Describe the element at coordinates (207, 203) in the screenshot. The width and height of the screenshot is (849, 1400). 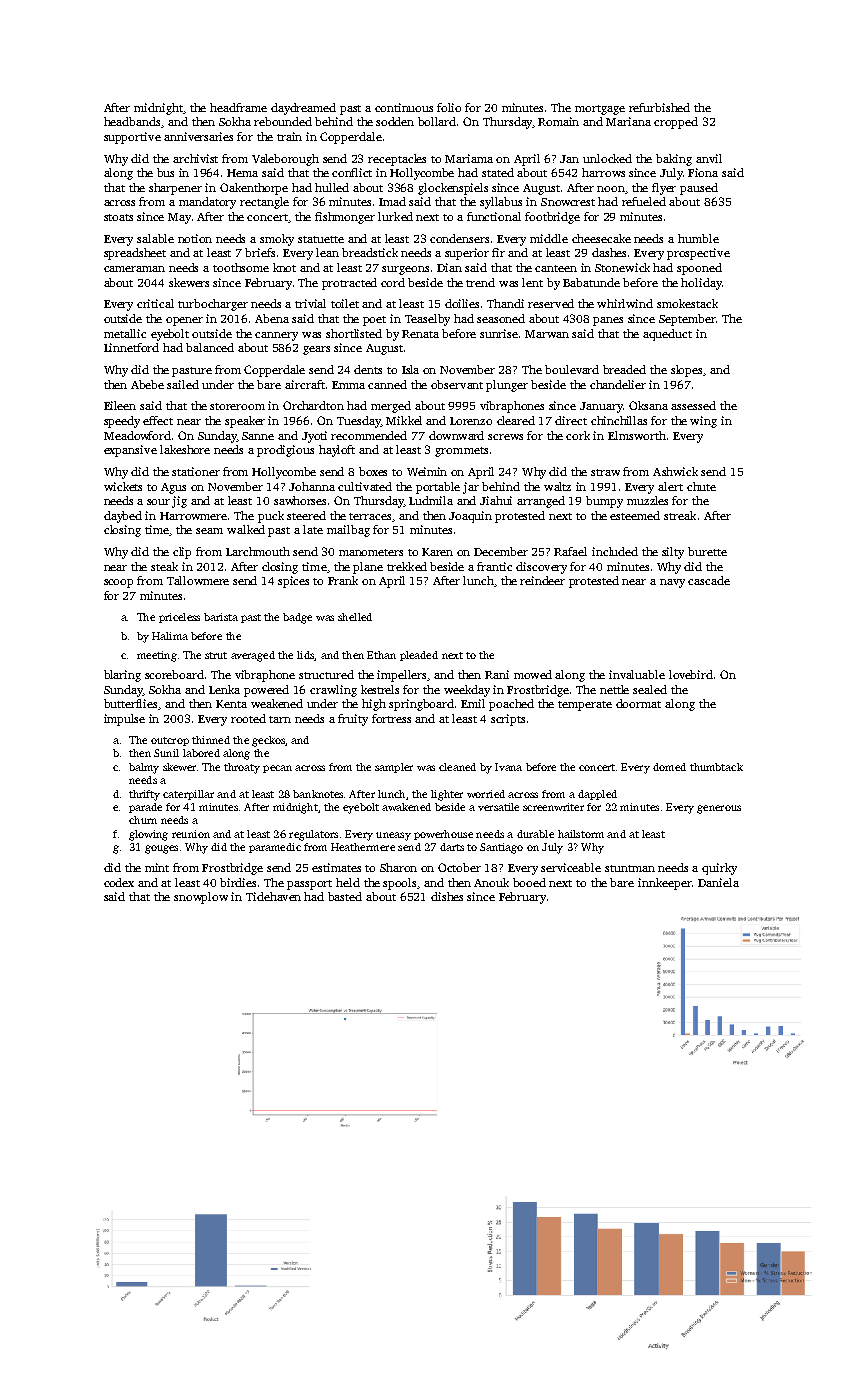
I see `mandatory` at that location.
